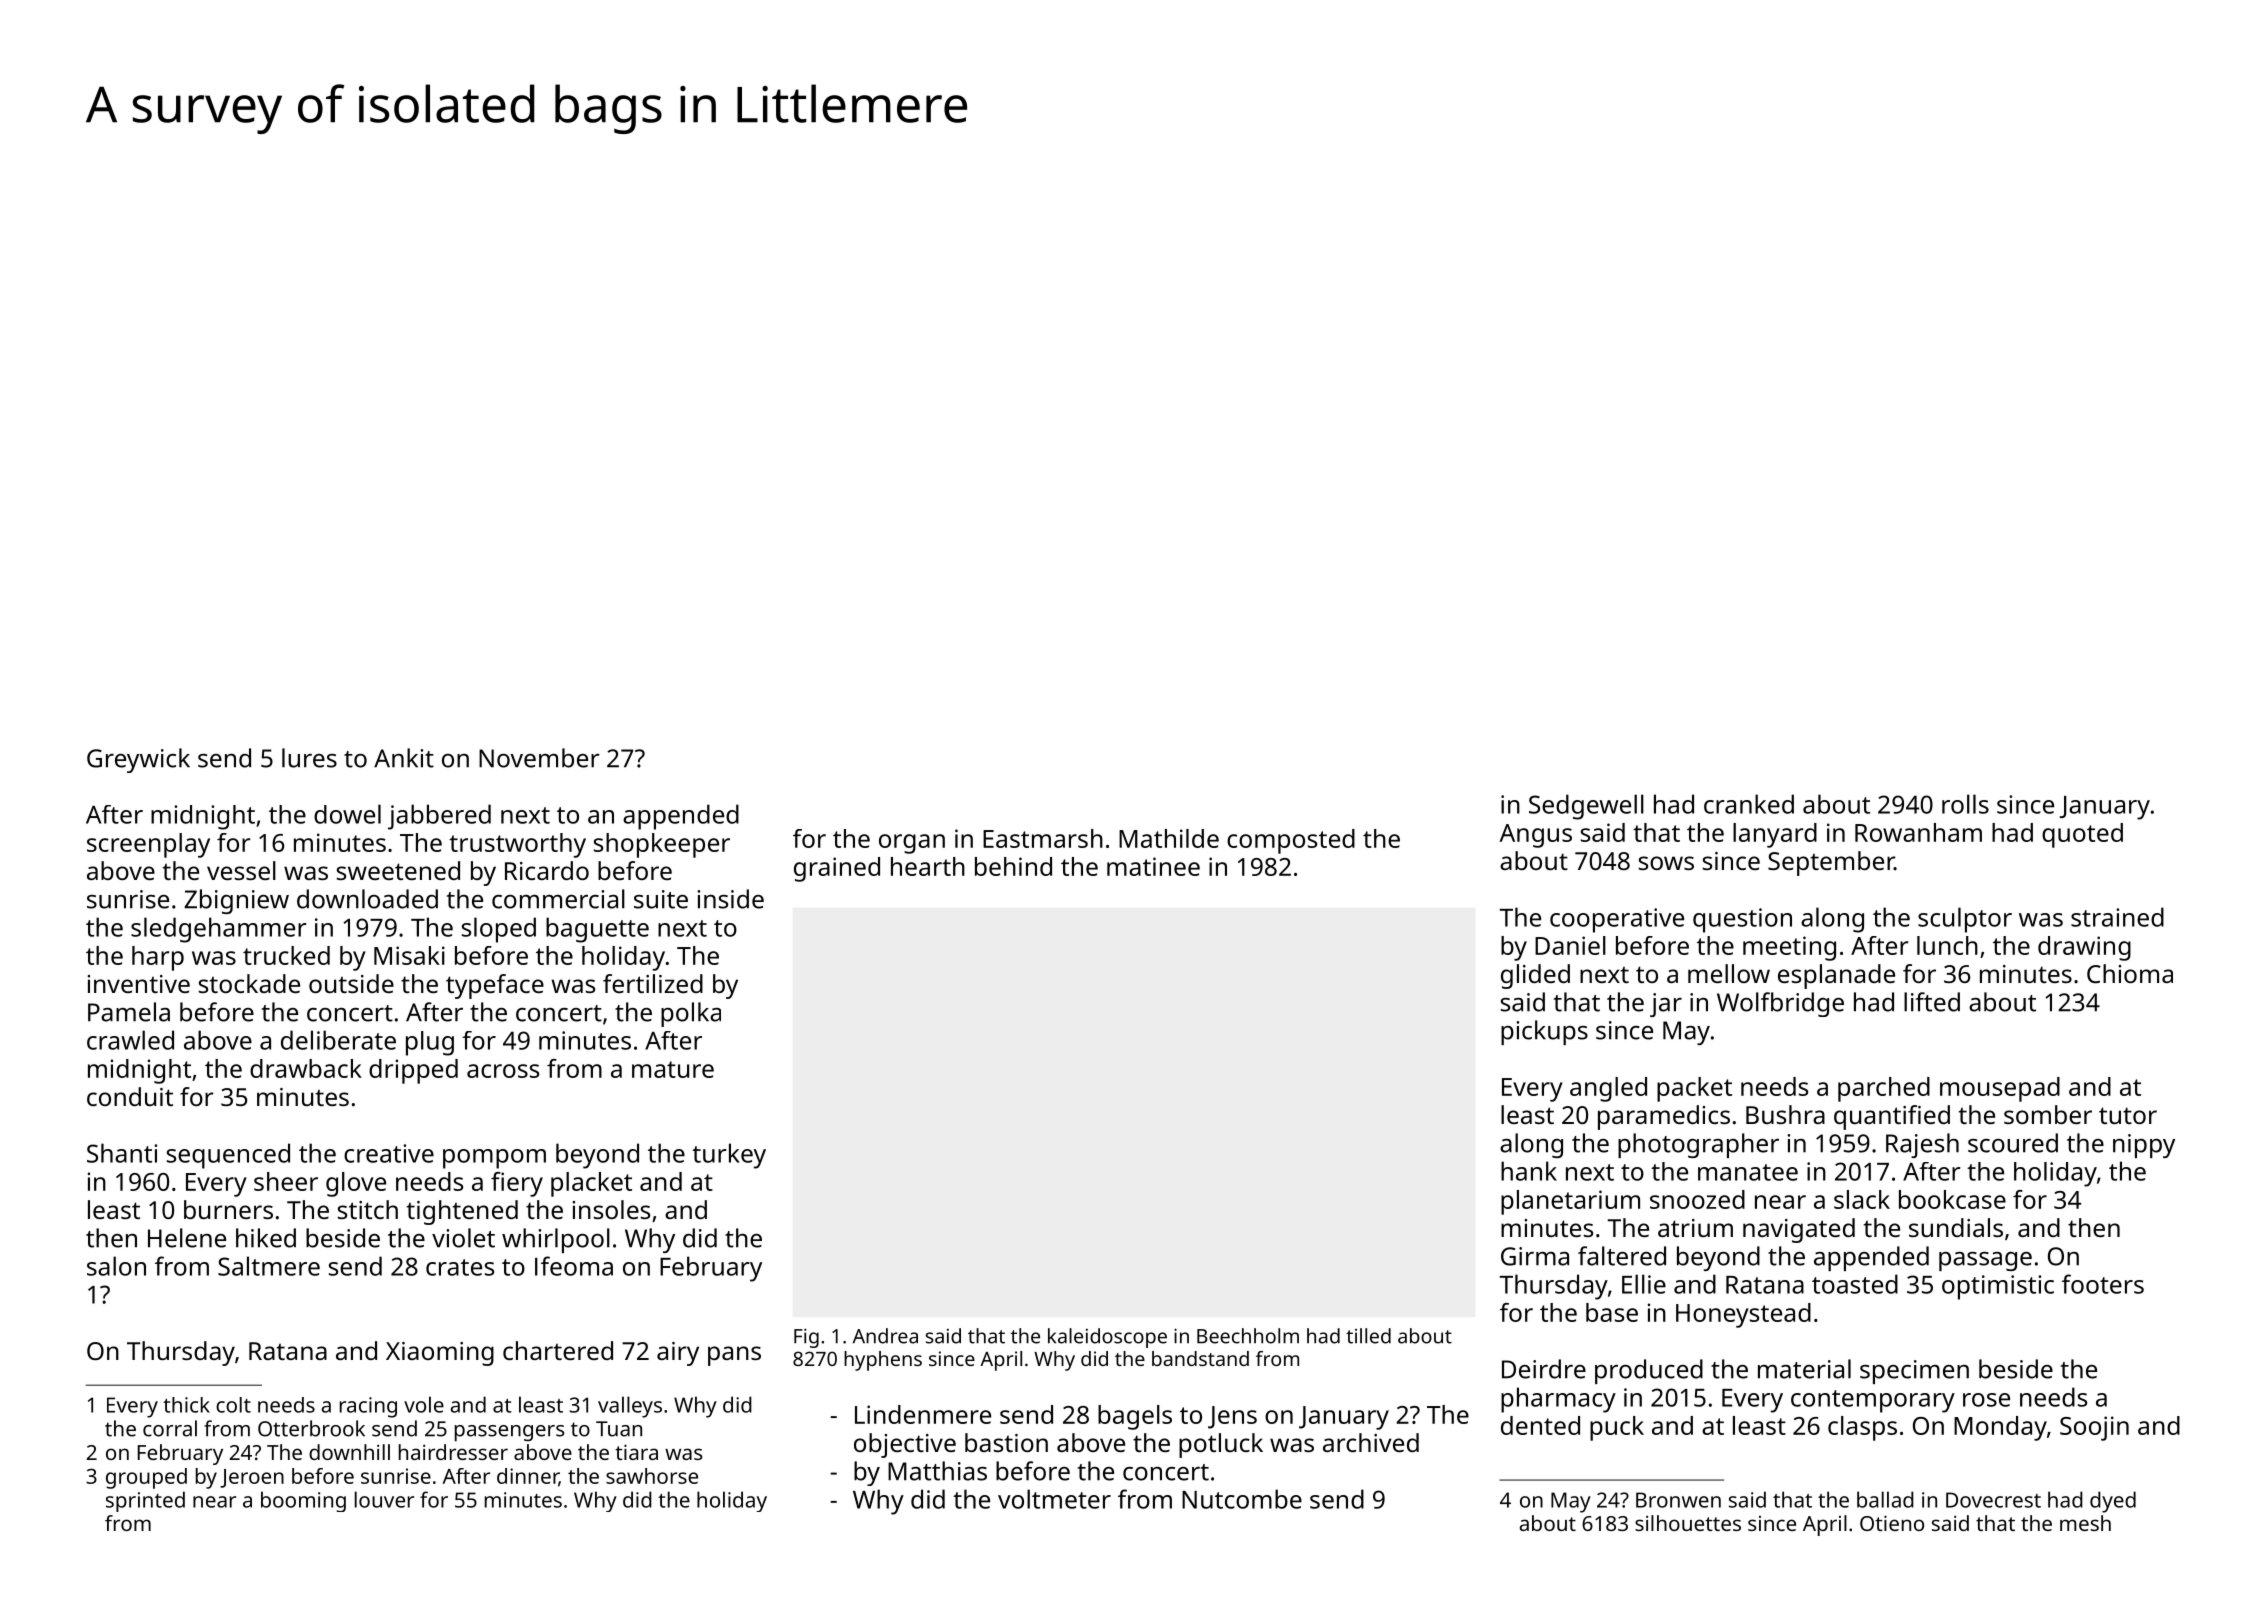  I want to click on sledgehammer, so click(219, 930).
